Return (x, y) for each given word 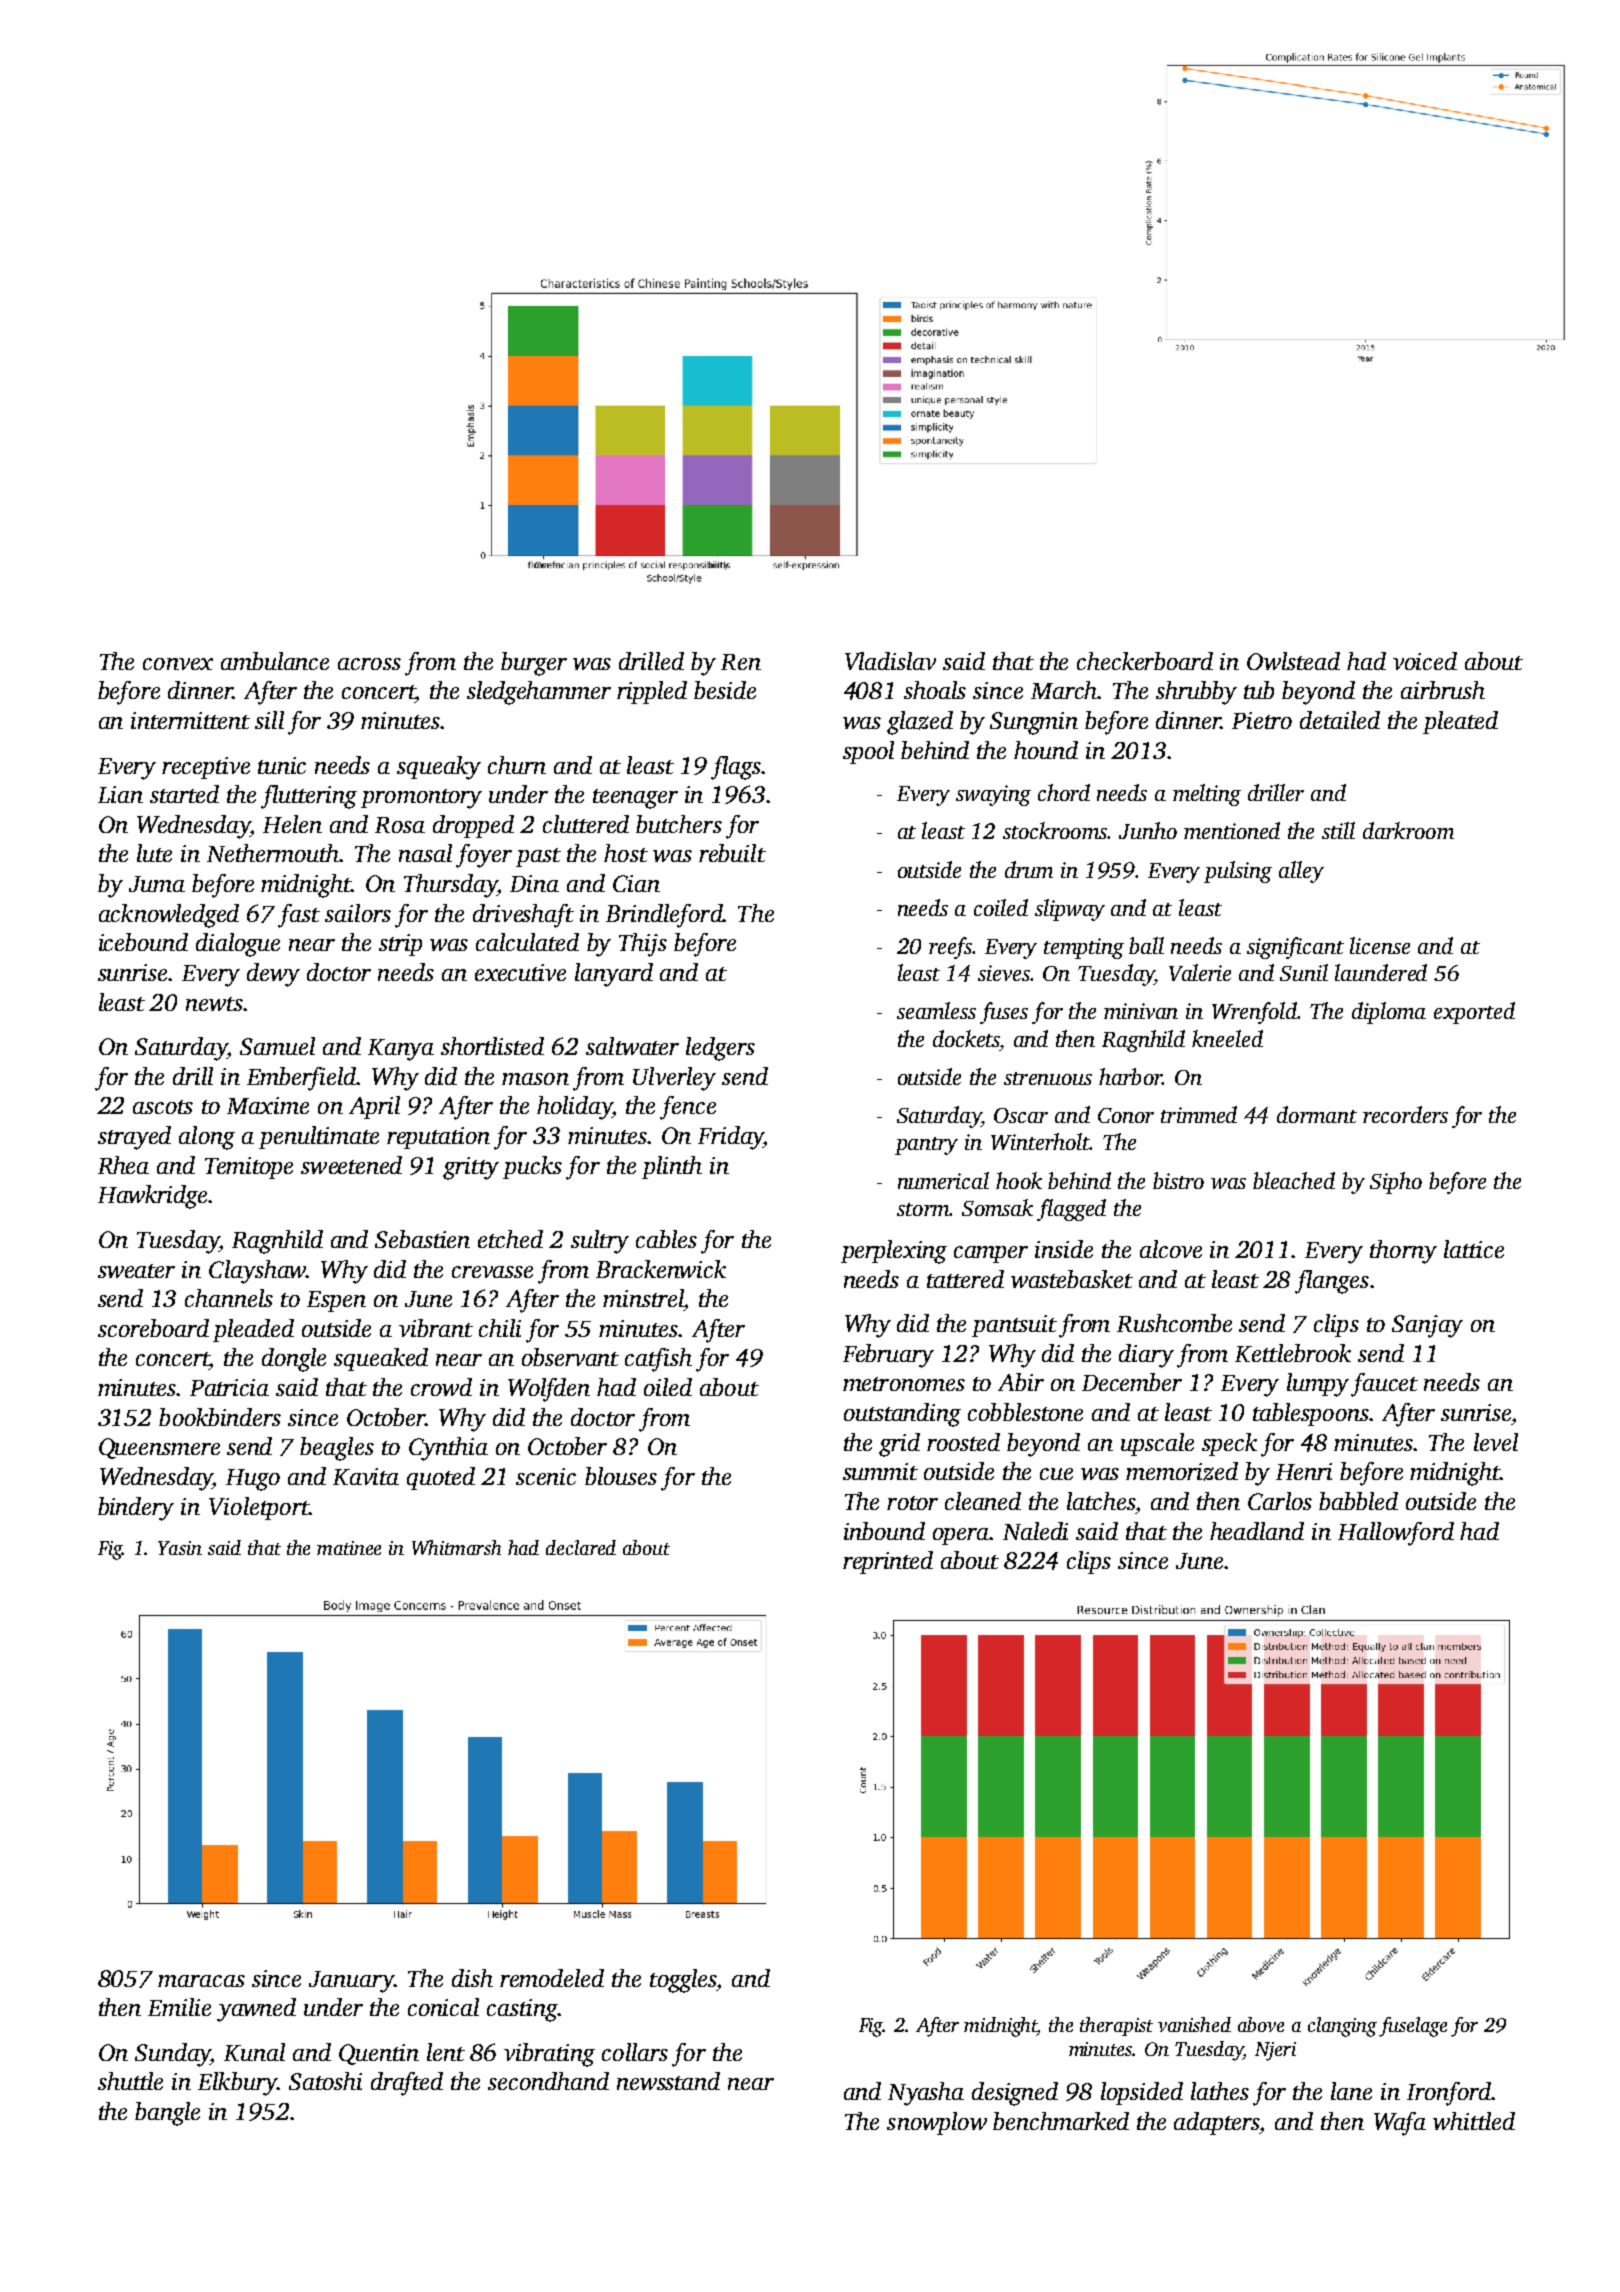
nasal (425, 853)
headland (1257, 1531)
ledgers (720, 1049)
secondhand (548, 2081)
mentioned (1232, 830)
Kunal (254, 2052)
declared (581, 1547)
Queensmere (159, 1448)
